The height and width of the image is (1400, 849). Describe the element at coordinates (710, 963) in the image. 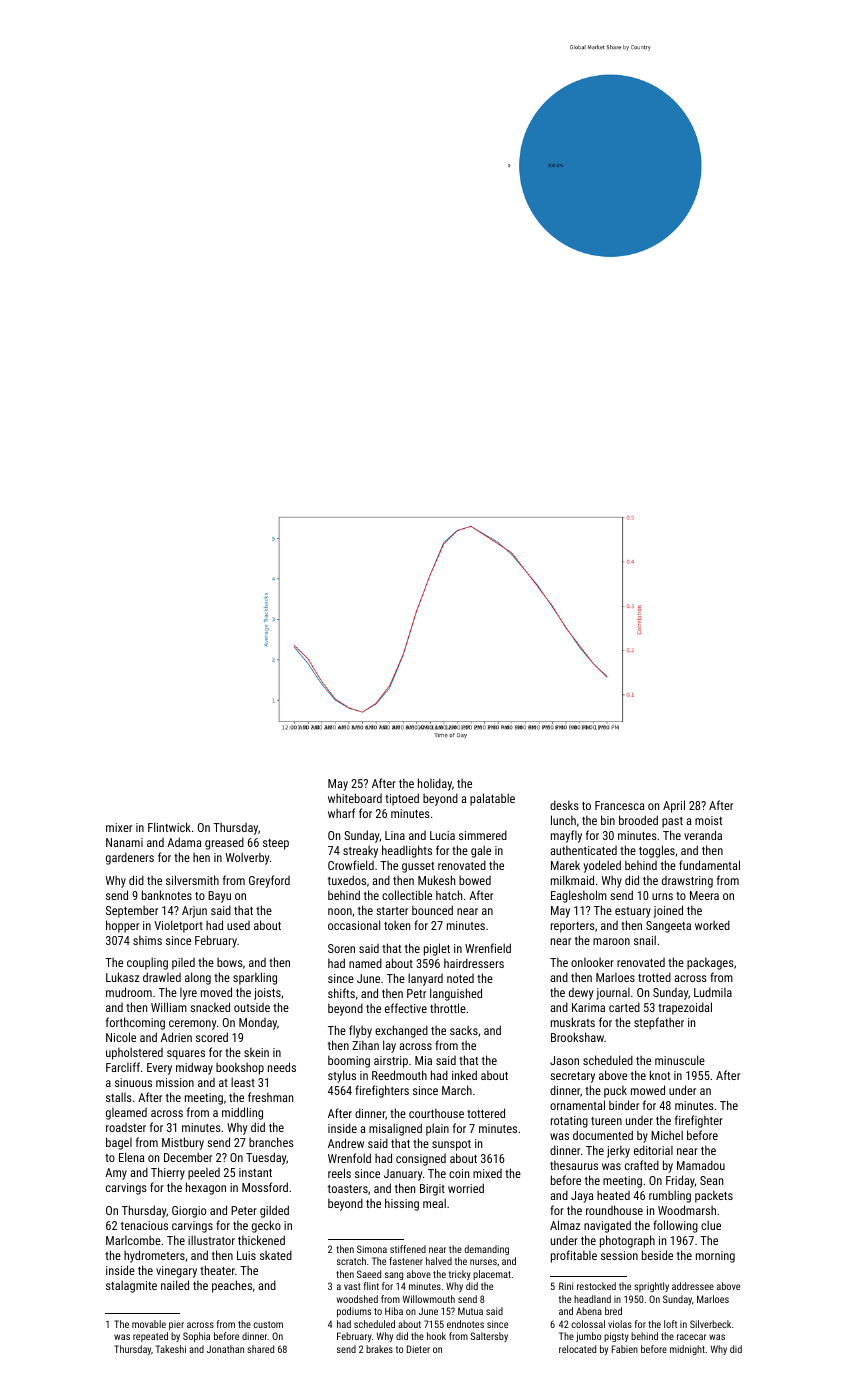

I see `packages` at that location.
